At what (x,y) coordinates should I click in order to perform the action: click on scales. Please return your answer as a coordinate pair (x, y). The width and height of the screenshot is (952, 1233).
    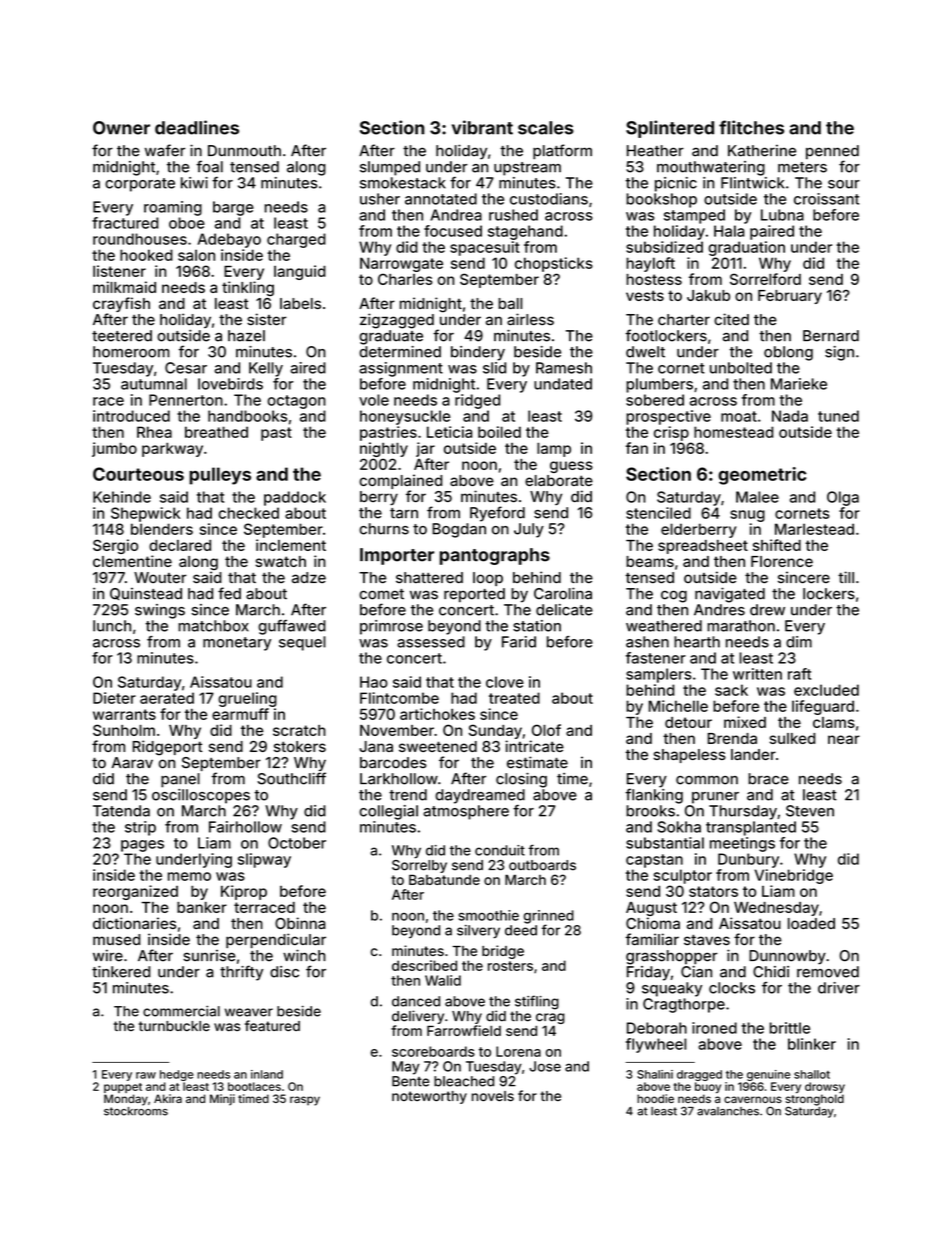
    Looking at the image, I should click on (546, 128).
